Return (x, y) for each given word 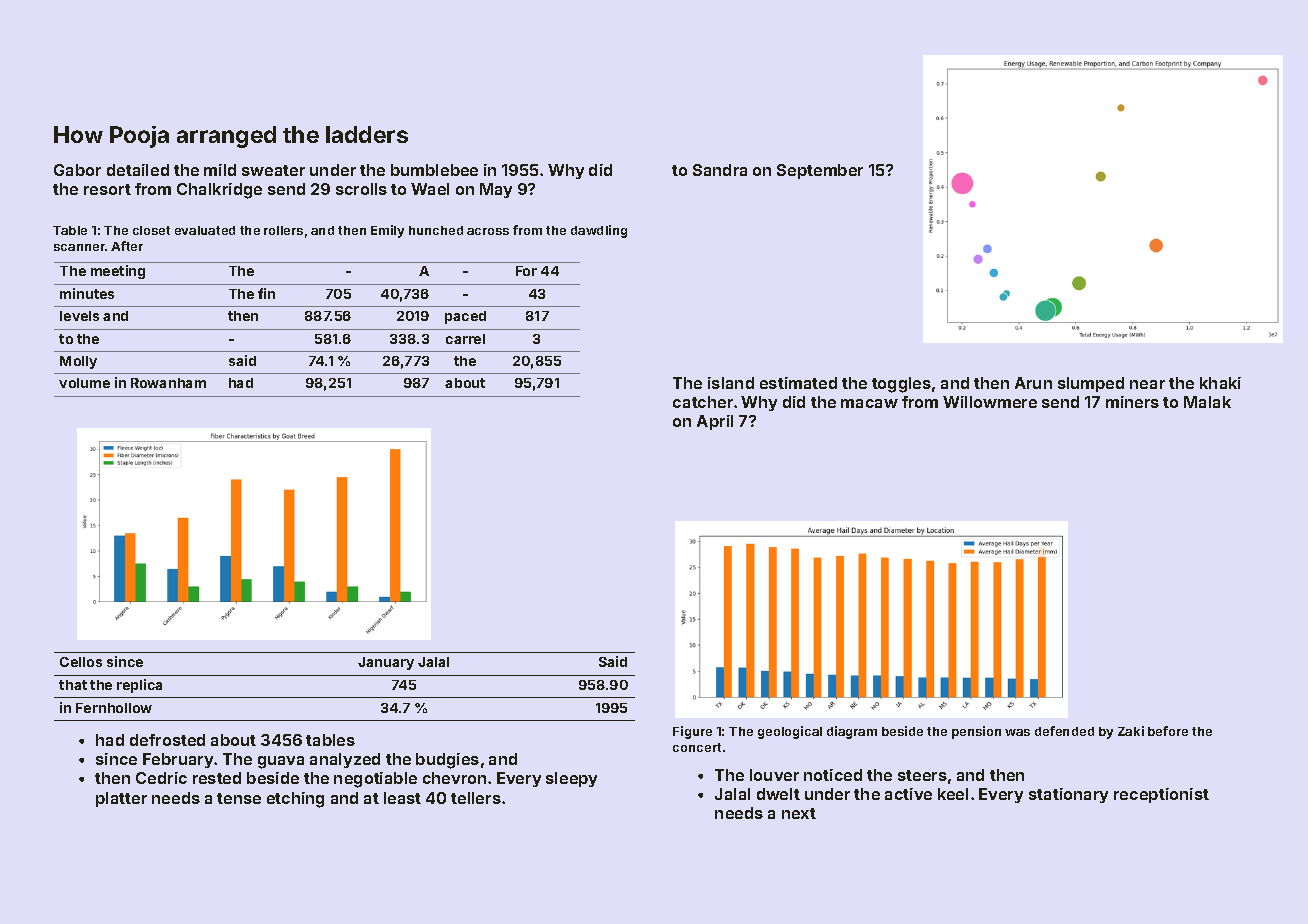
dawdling (599, 231)
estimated (798, 383)
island (731, 383)
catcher (703, 402)
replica (139, 686)
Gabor (77, 170)
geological (790, 732)
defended (1064, 731)
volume (84, 383)
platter (121, 799)
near (1147, 384)
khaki (1220, 383)
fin (266, 293)
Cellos (81, 662)
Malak (1207, 402)
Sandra (720, 170)
